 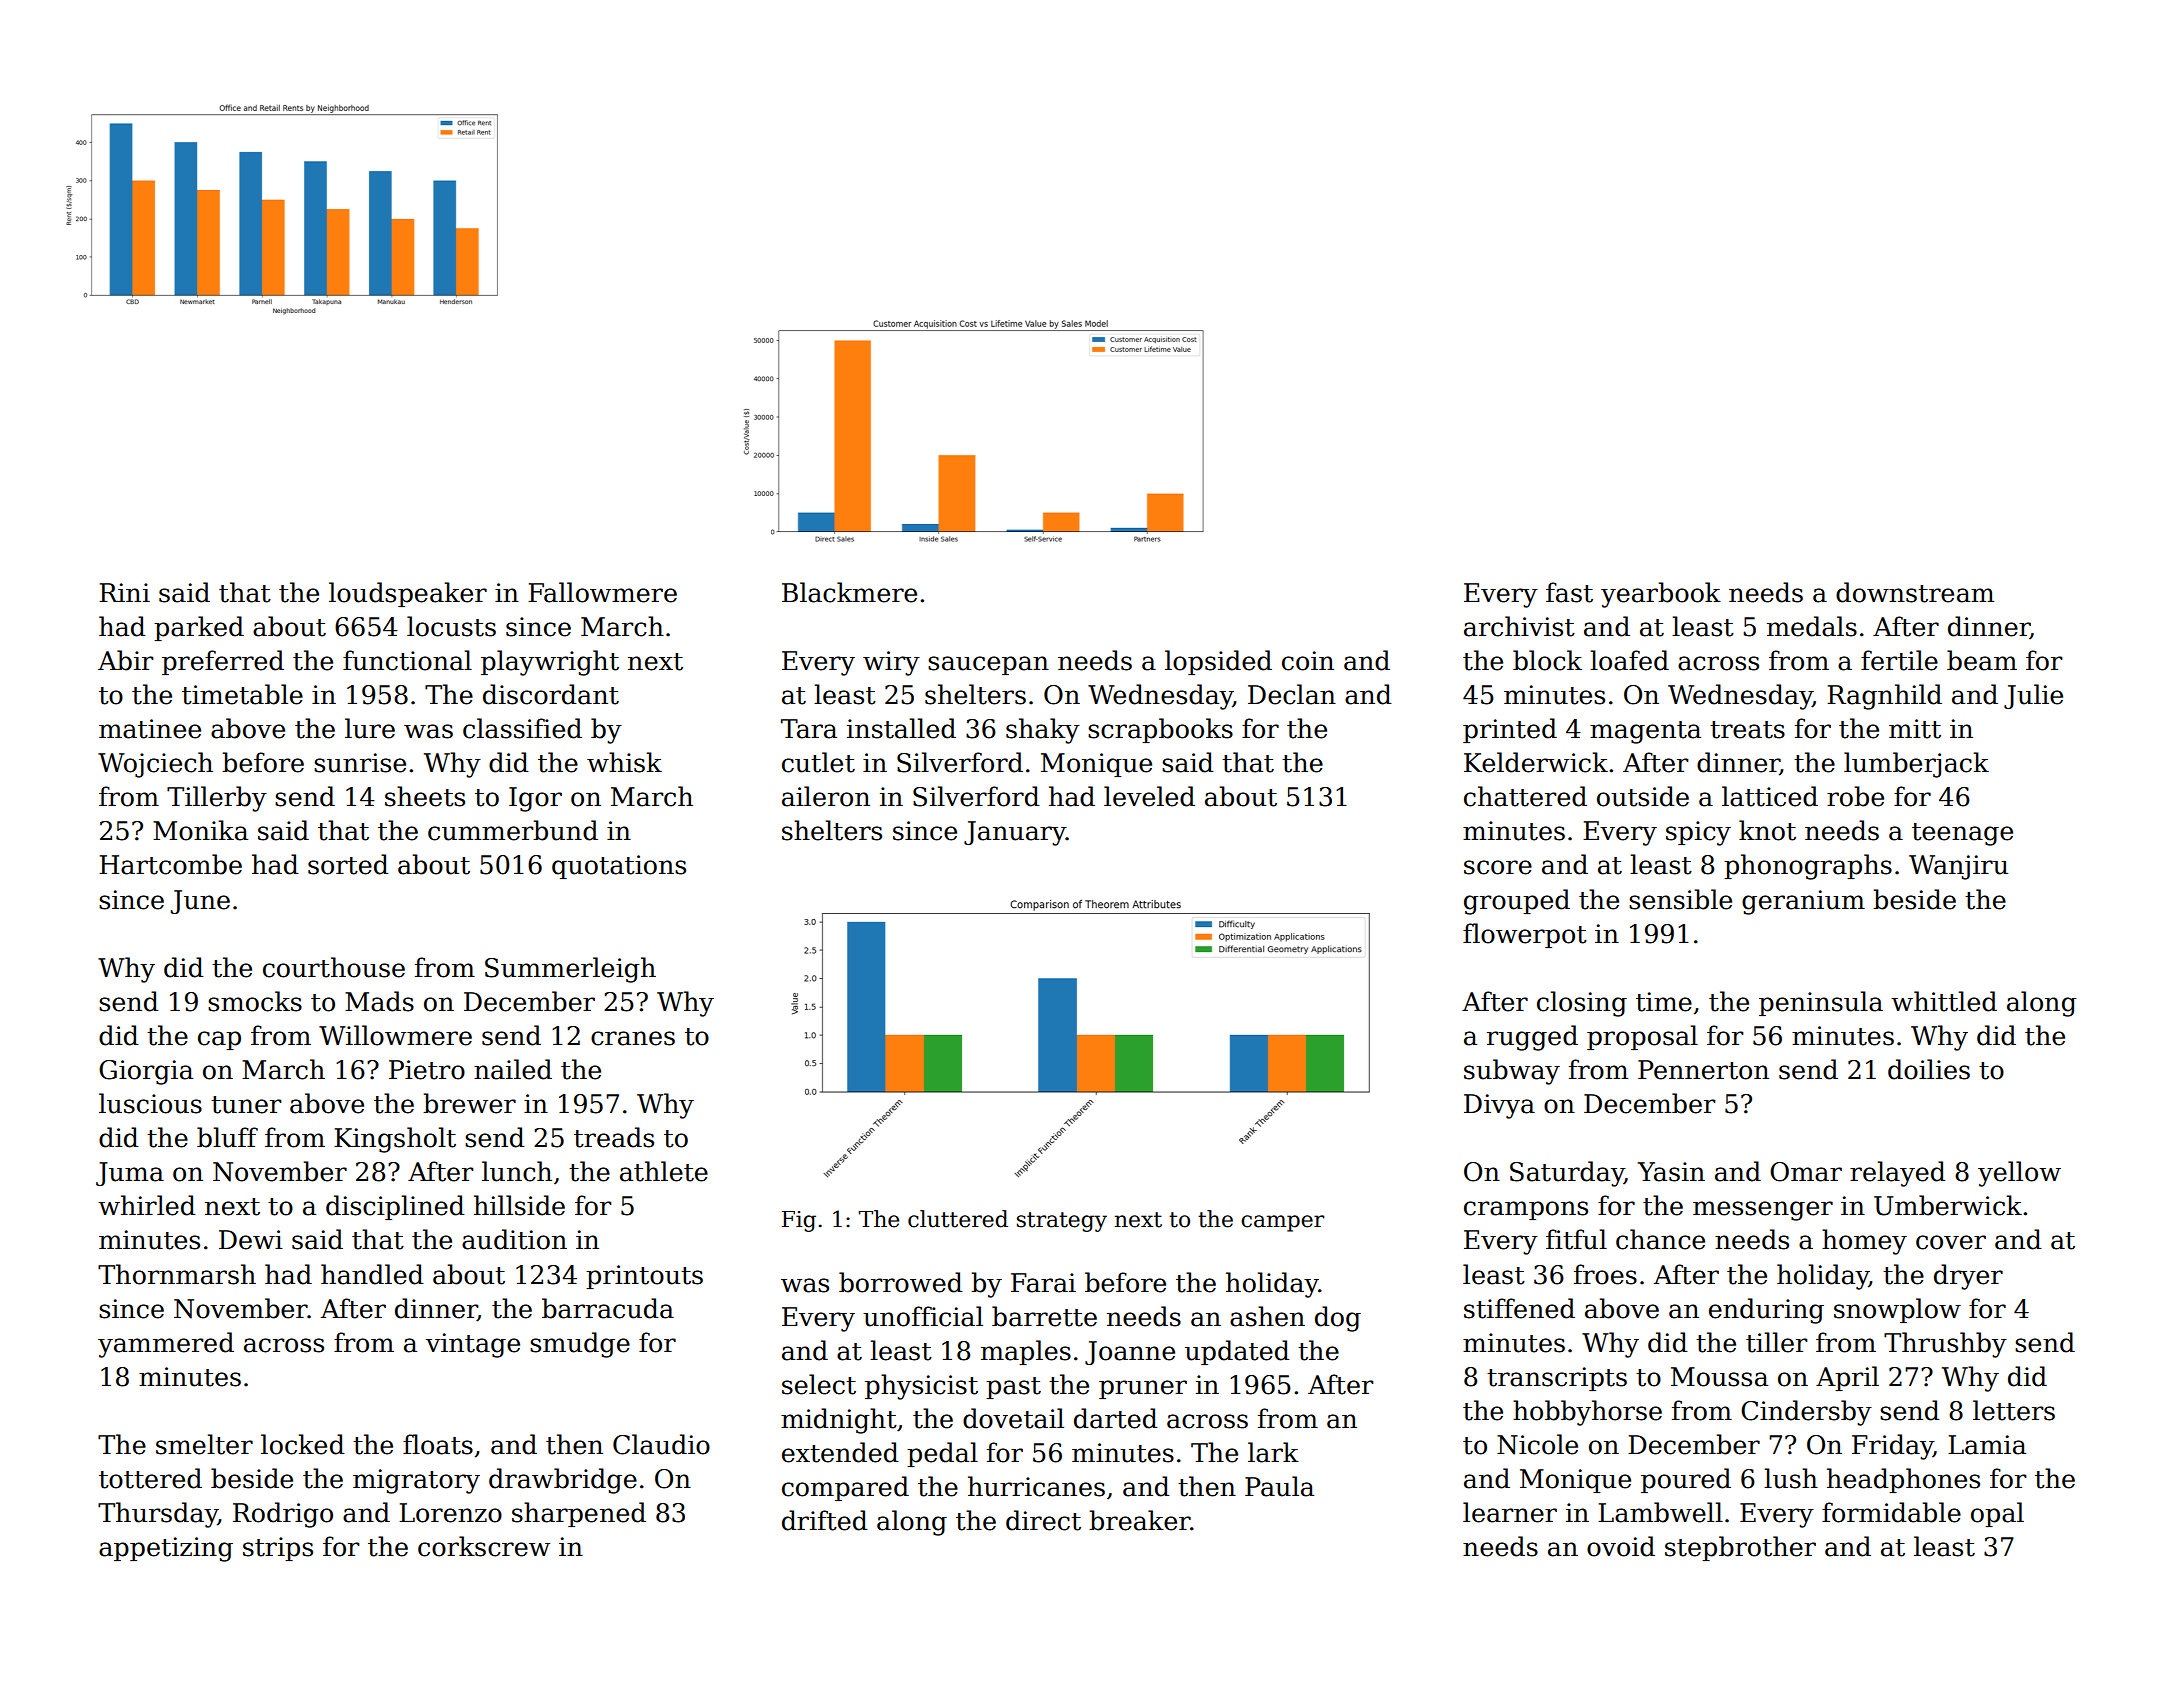 I want to click on Umberwick, so click(x=1948, y=1205).
